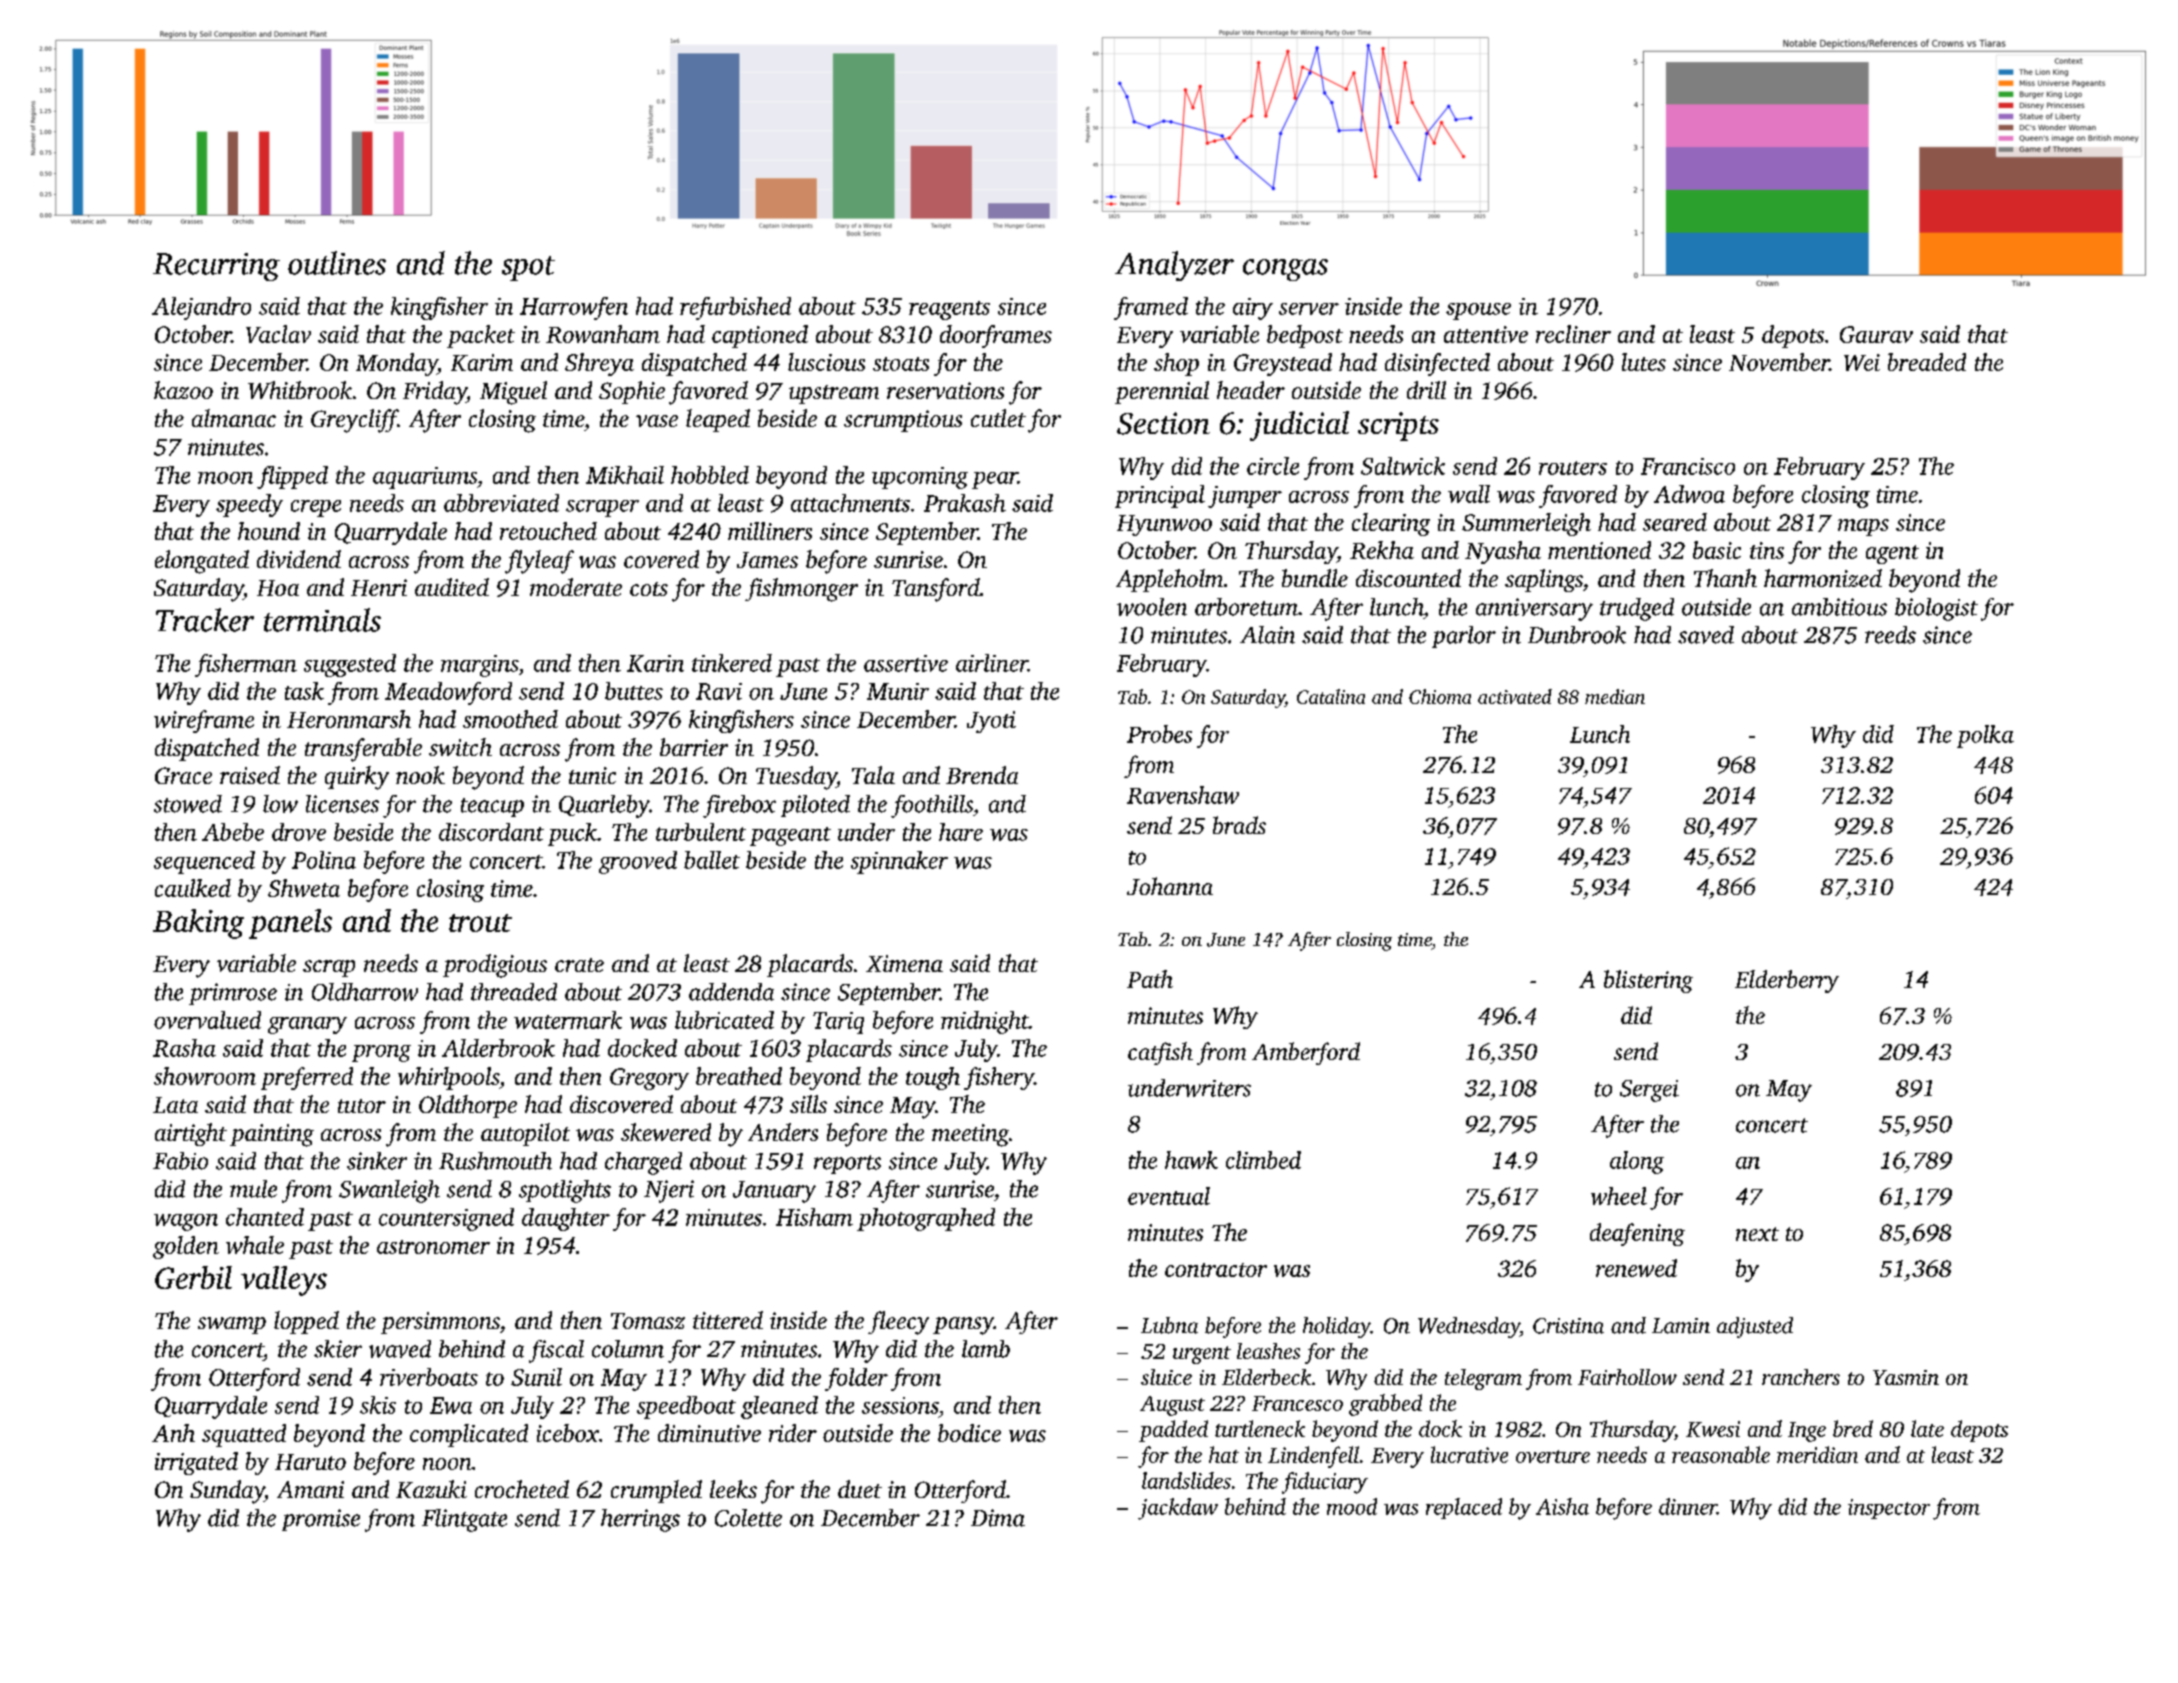  What do you see at coordinates (1689, 494) in the screenshot?
I see `Adwoa` at bounding box center [1689, 494].
